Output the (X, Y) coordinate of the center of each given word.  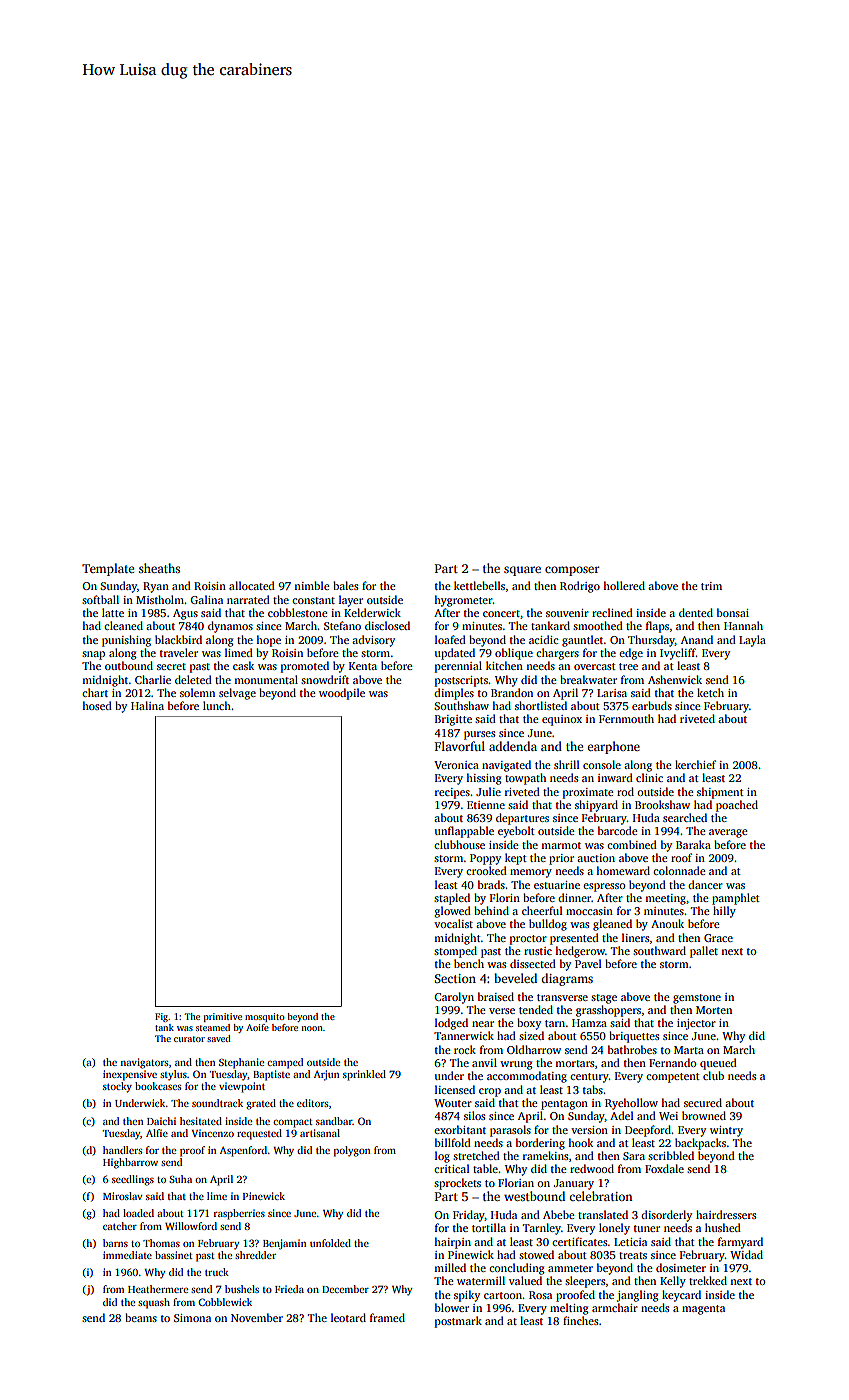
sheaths (159, 568)
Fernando (672, 1062)
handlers (122, 1150)
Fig (162, 1017)
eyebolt (516, 832)
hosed (97, 705)
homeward (623, 870)
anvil (484, 1062)
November (257, 1317)
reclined (612, 612)
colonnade (679, 870)
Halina (147, 705)
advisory (373, 641)
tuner (647, 1228)
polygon (352, 1151)
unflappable (464, 832)
